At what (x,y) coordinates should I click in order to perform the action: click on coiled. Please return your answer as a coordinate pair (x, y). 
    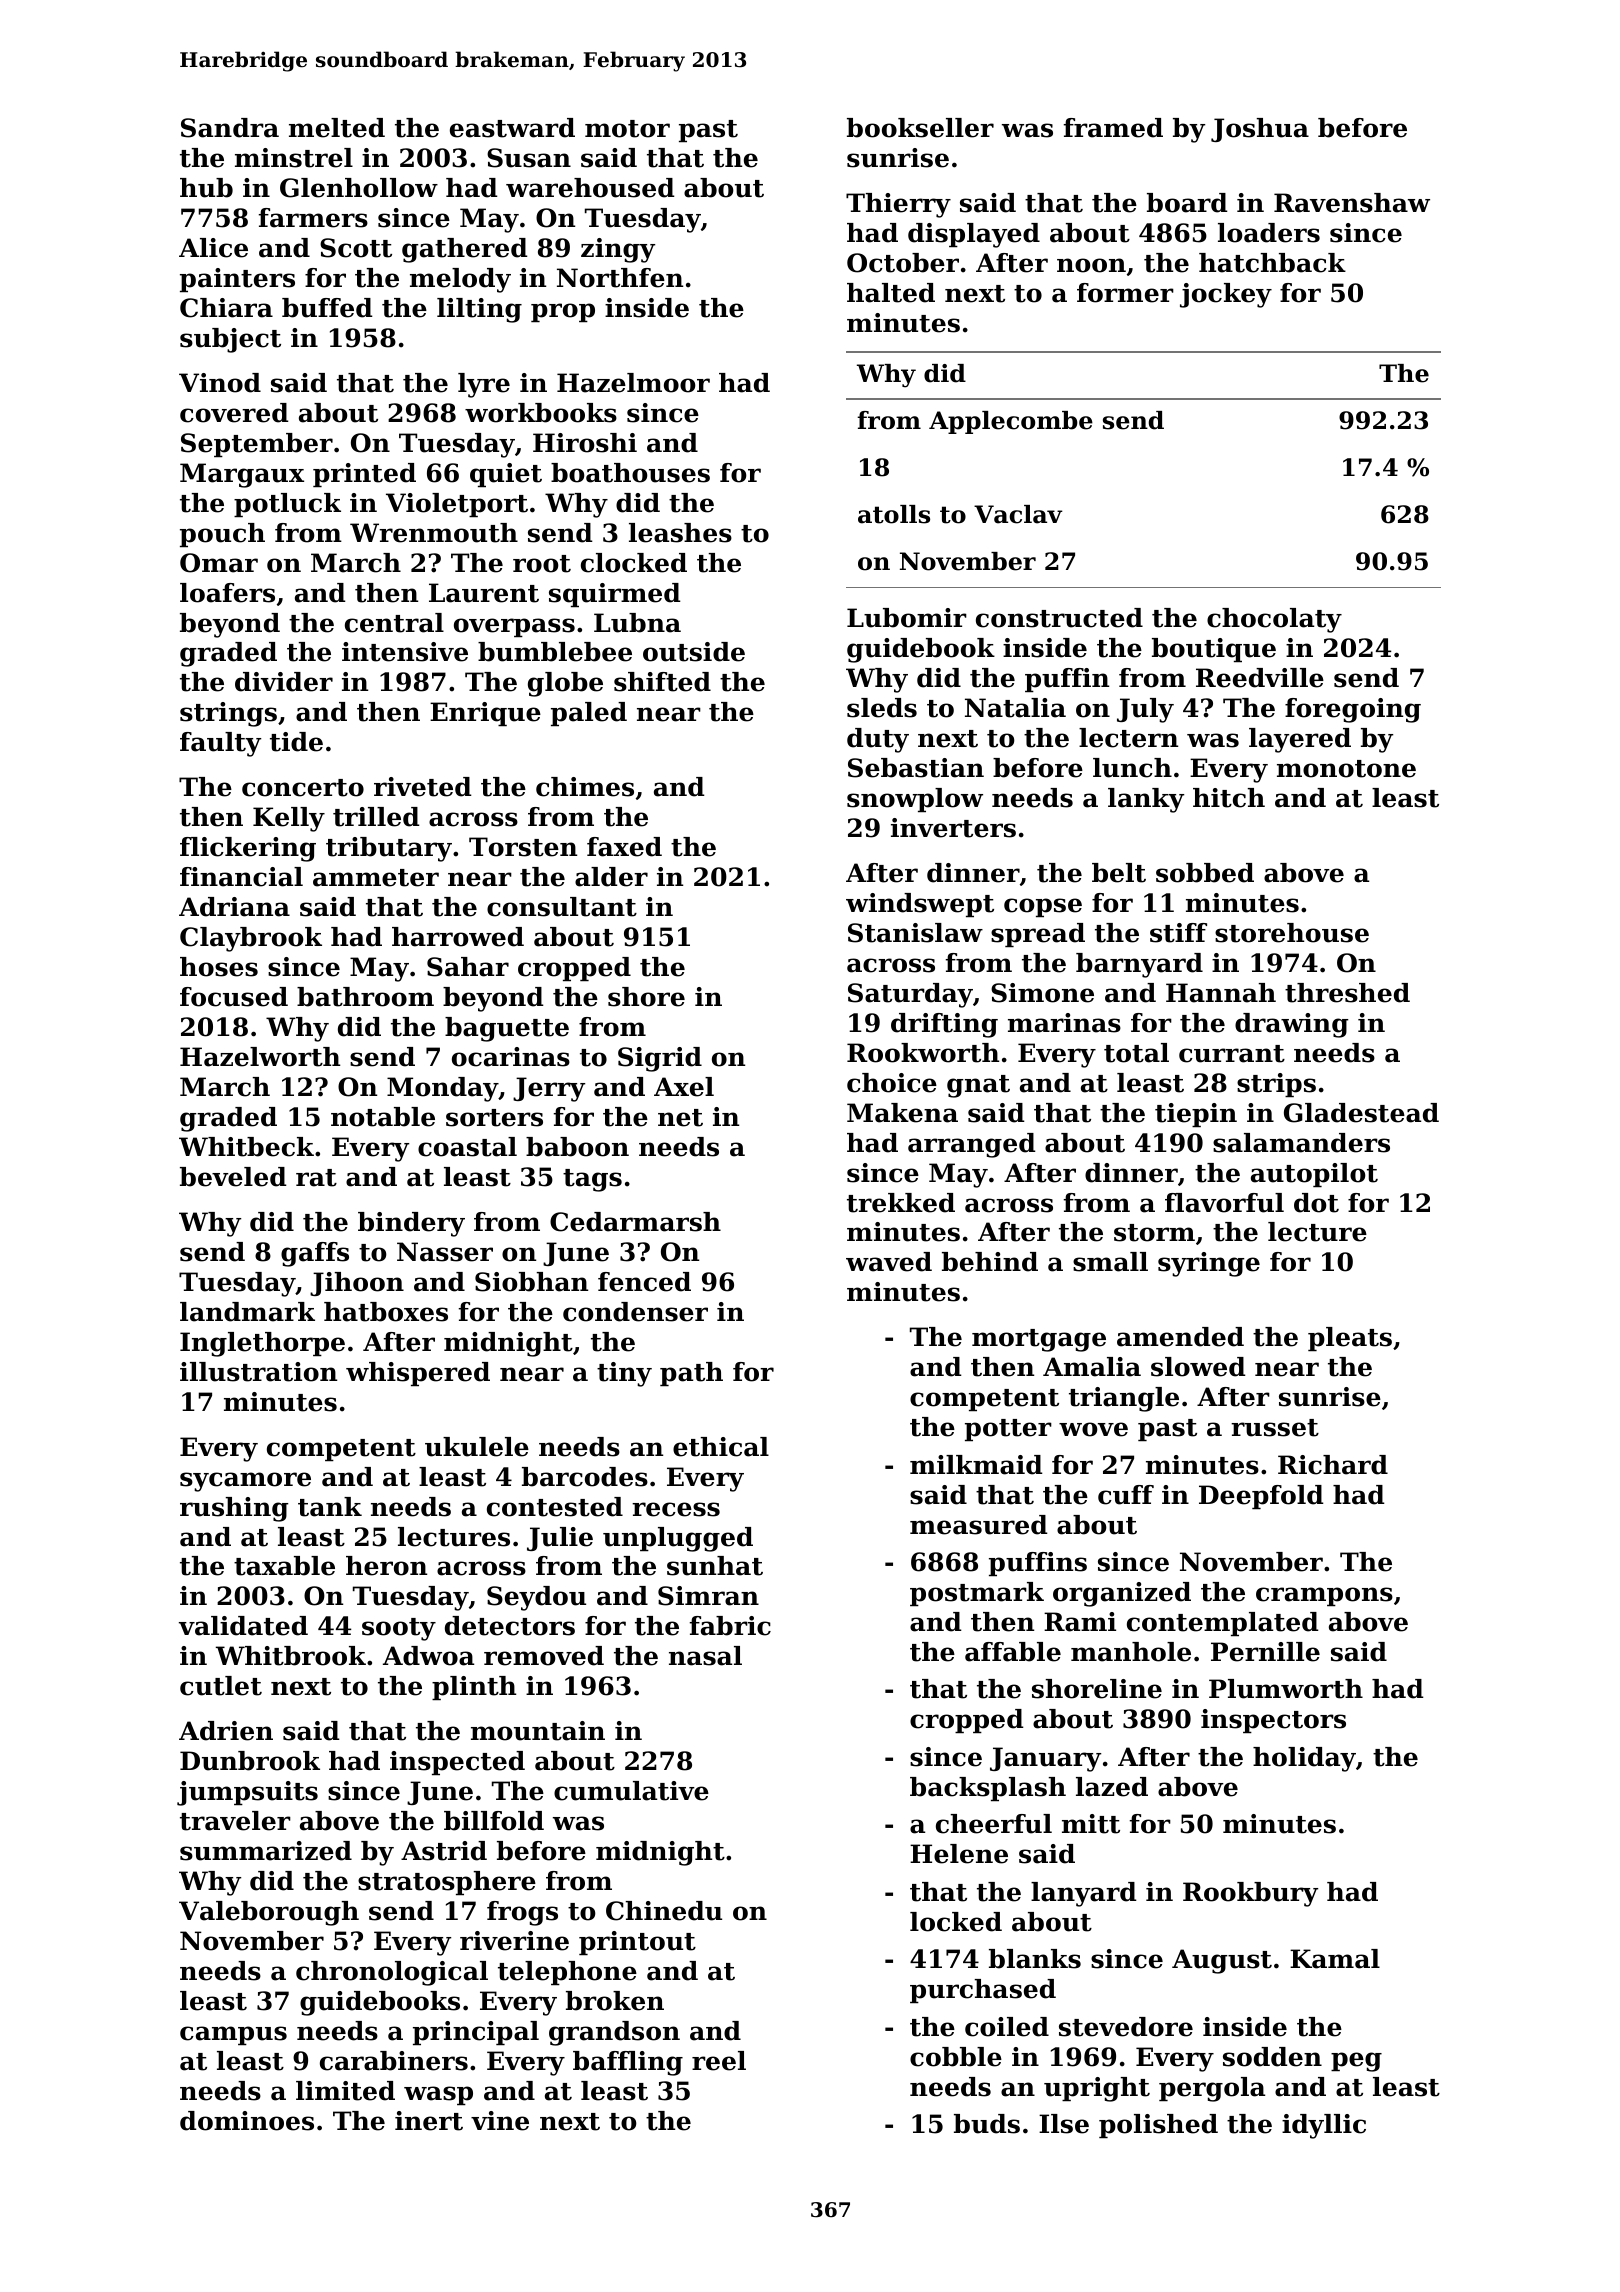
    Looking at the image, I should click on (1007, 2027).
